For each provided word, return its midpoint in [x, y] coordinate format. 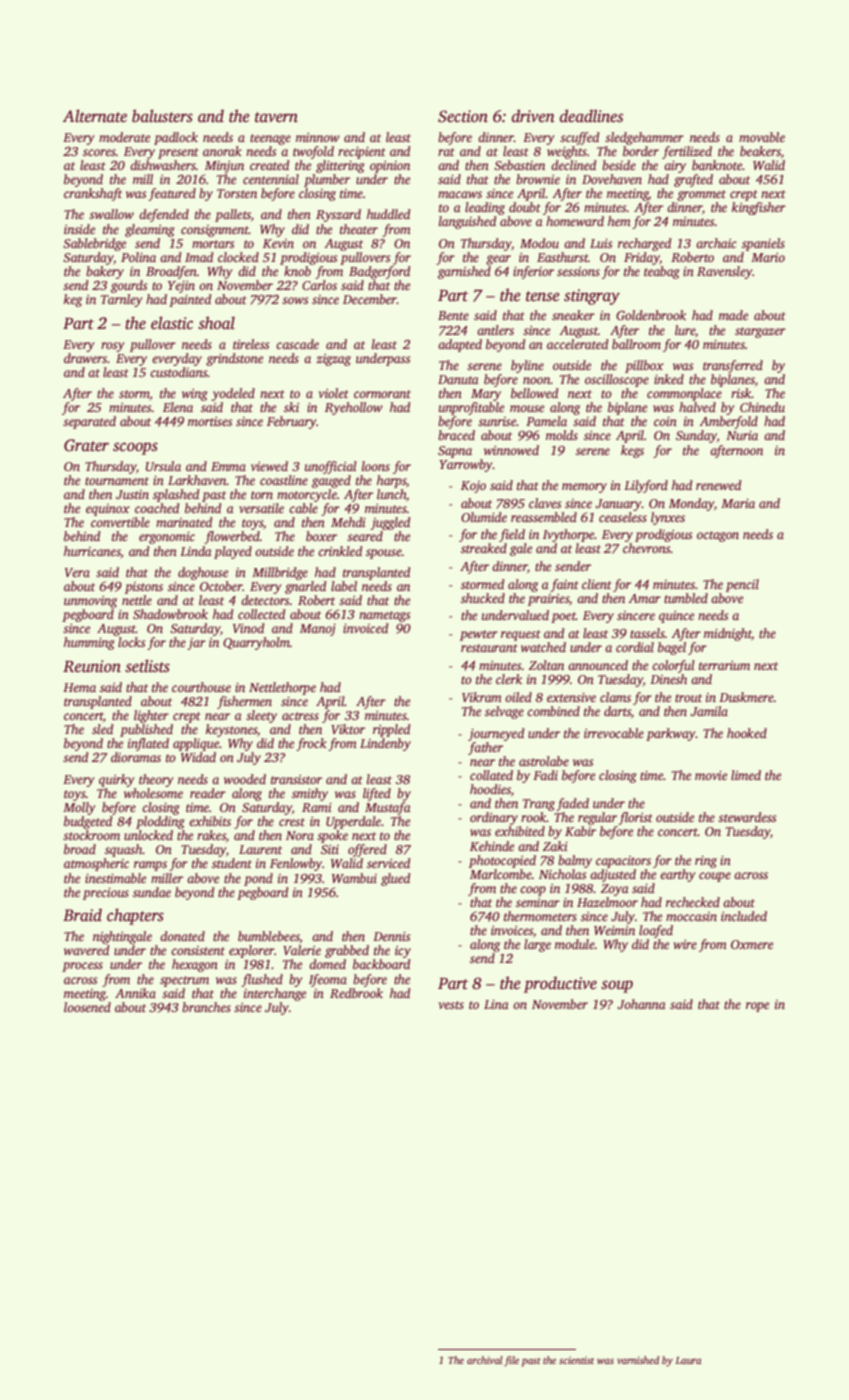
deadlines [591, 116]
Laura [688, 1360]
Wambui [354, 878]
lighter [151, 716]
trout [688, 698]
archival [485, 1360]
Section [463, 116]
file [511, 1361]
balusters [162, 116]
